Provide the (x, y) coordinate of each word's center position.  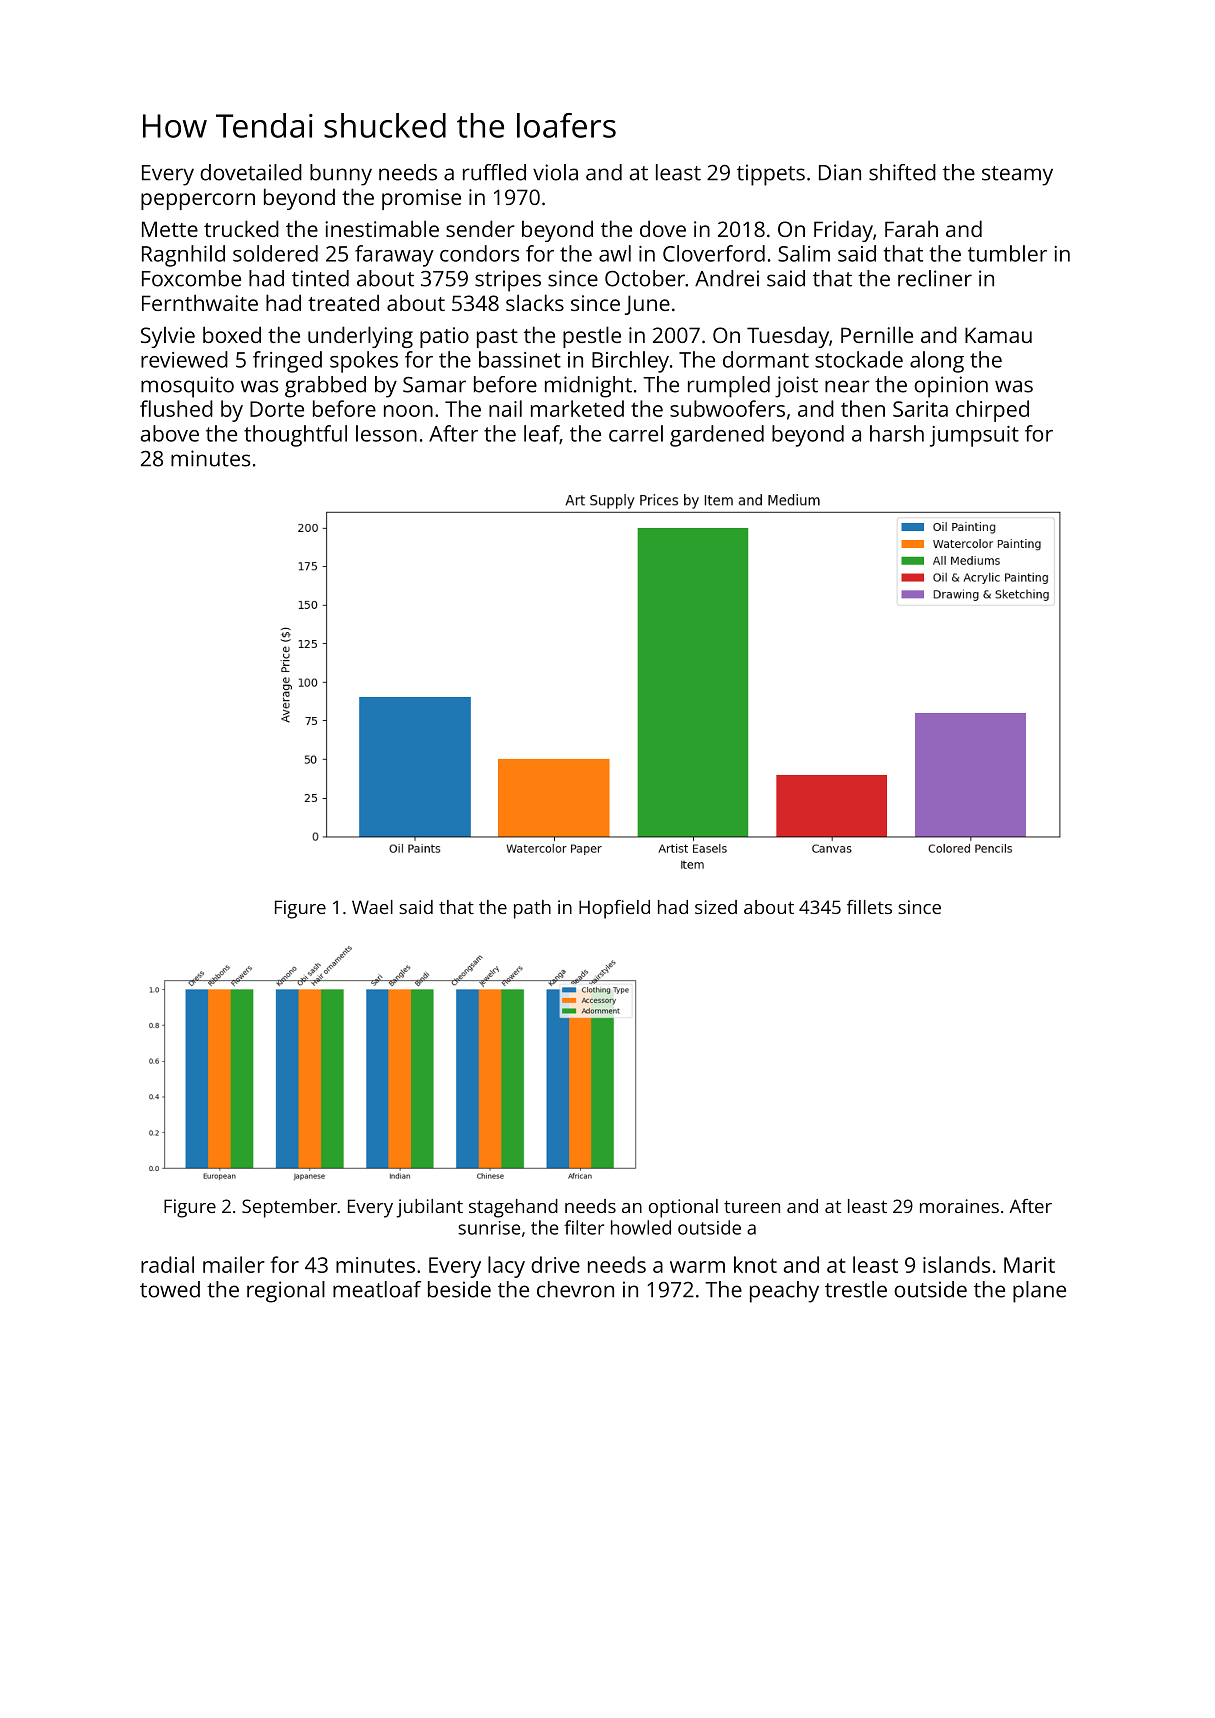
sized (716, 907)
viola (555, 172)
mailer (234, 1264)
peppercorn (198, 201)
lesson (386, 433)
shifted (902, 172)
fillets (869, 907)
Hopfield (614, 909)
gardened (717, 436)
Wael (372, 907)
